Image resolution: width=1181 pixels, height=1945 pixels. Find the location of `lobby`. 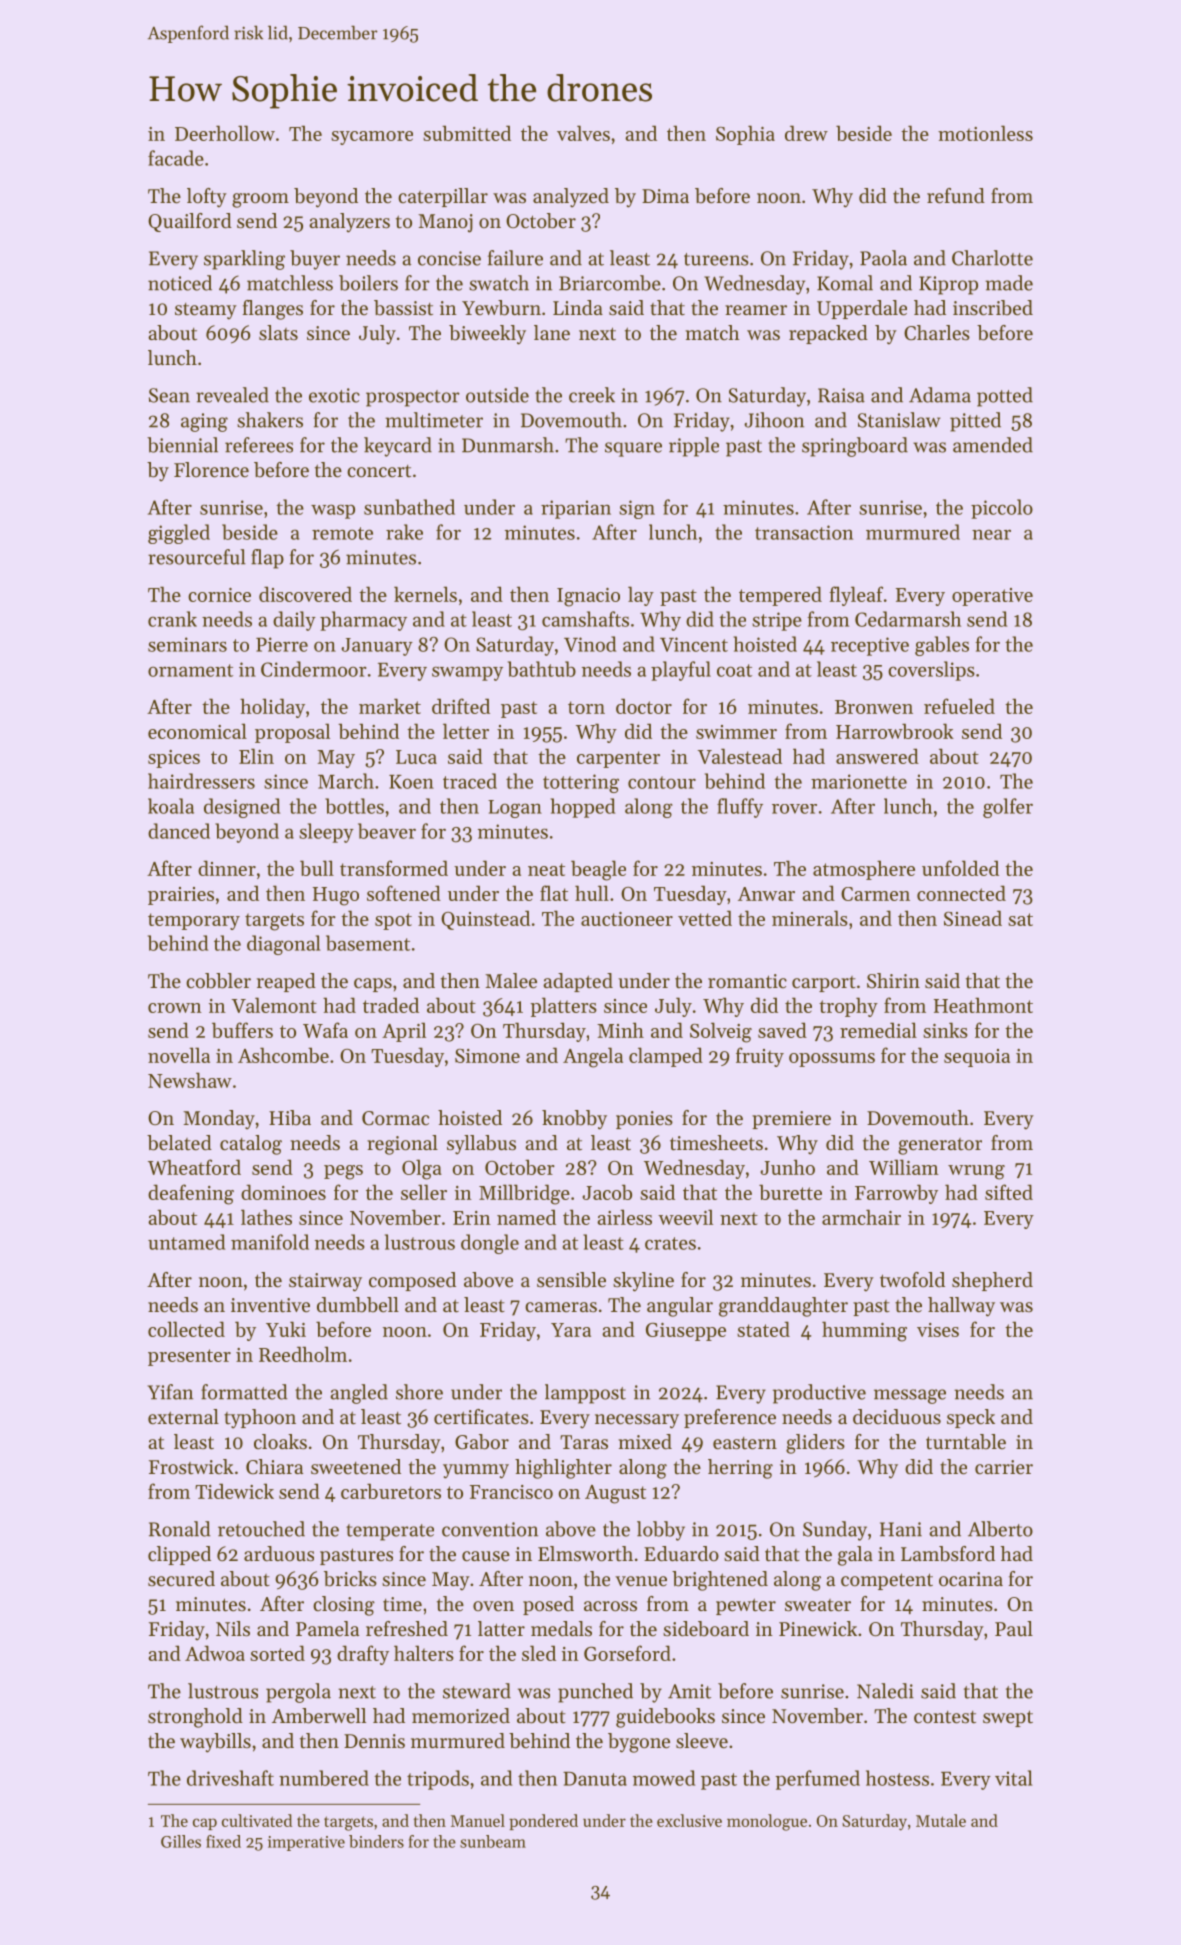

lobby is located at coordinates (661, 1531).
